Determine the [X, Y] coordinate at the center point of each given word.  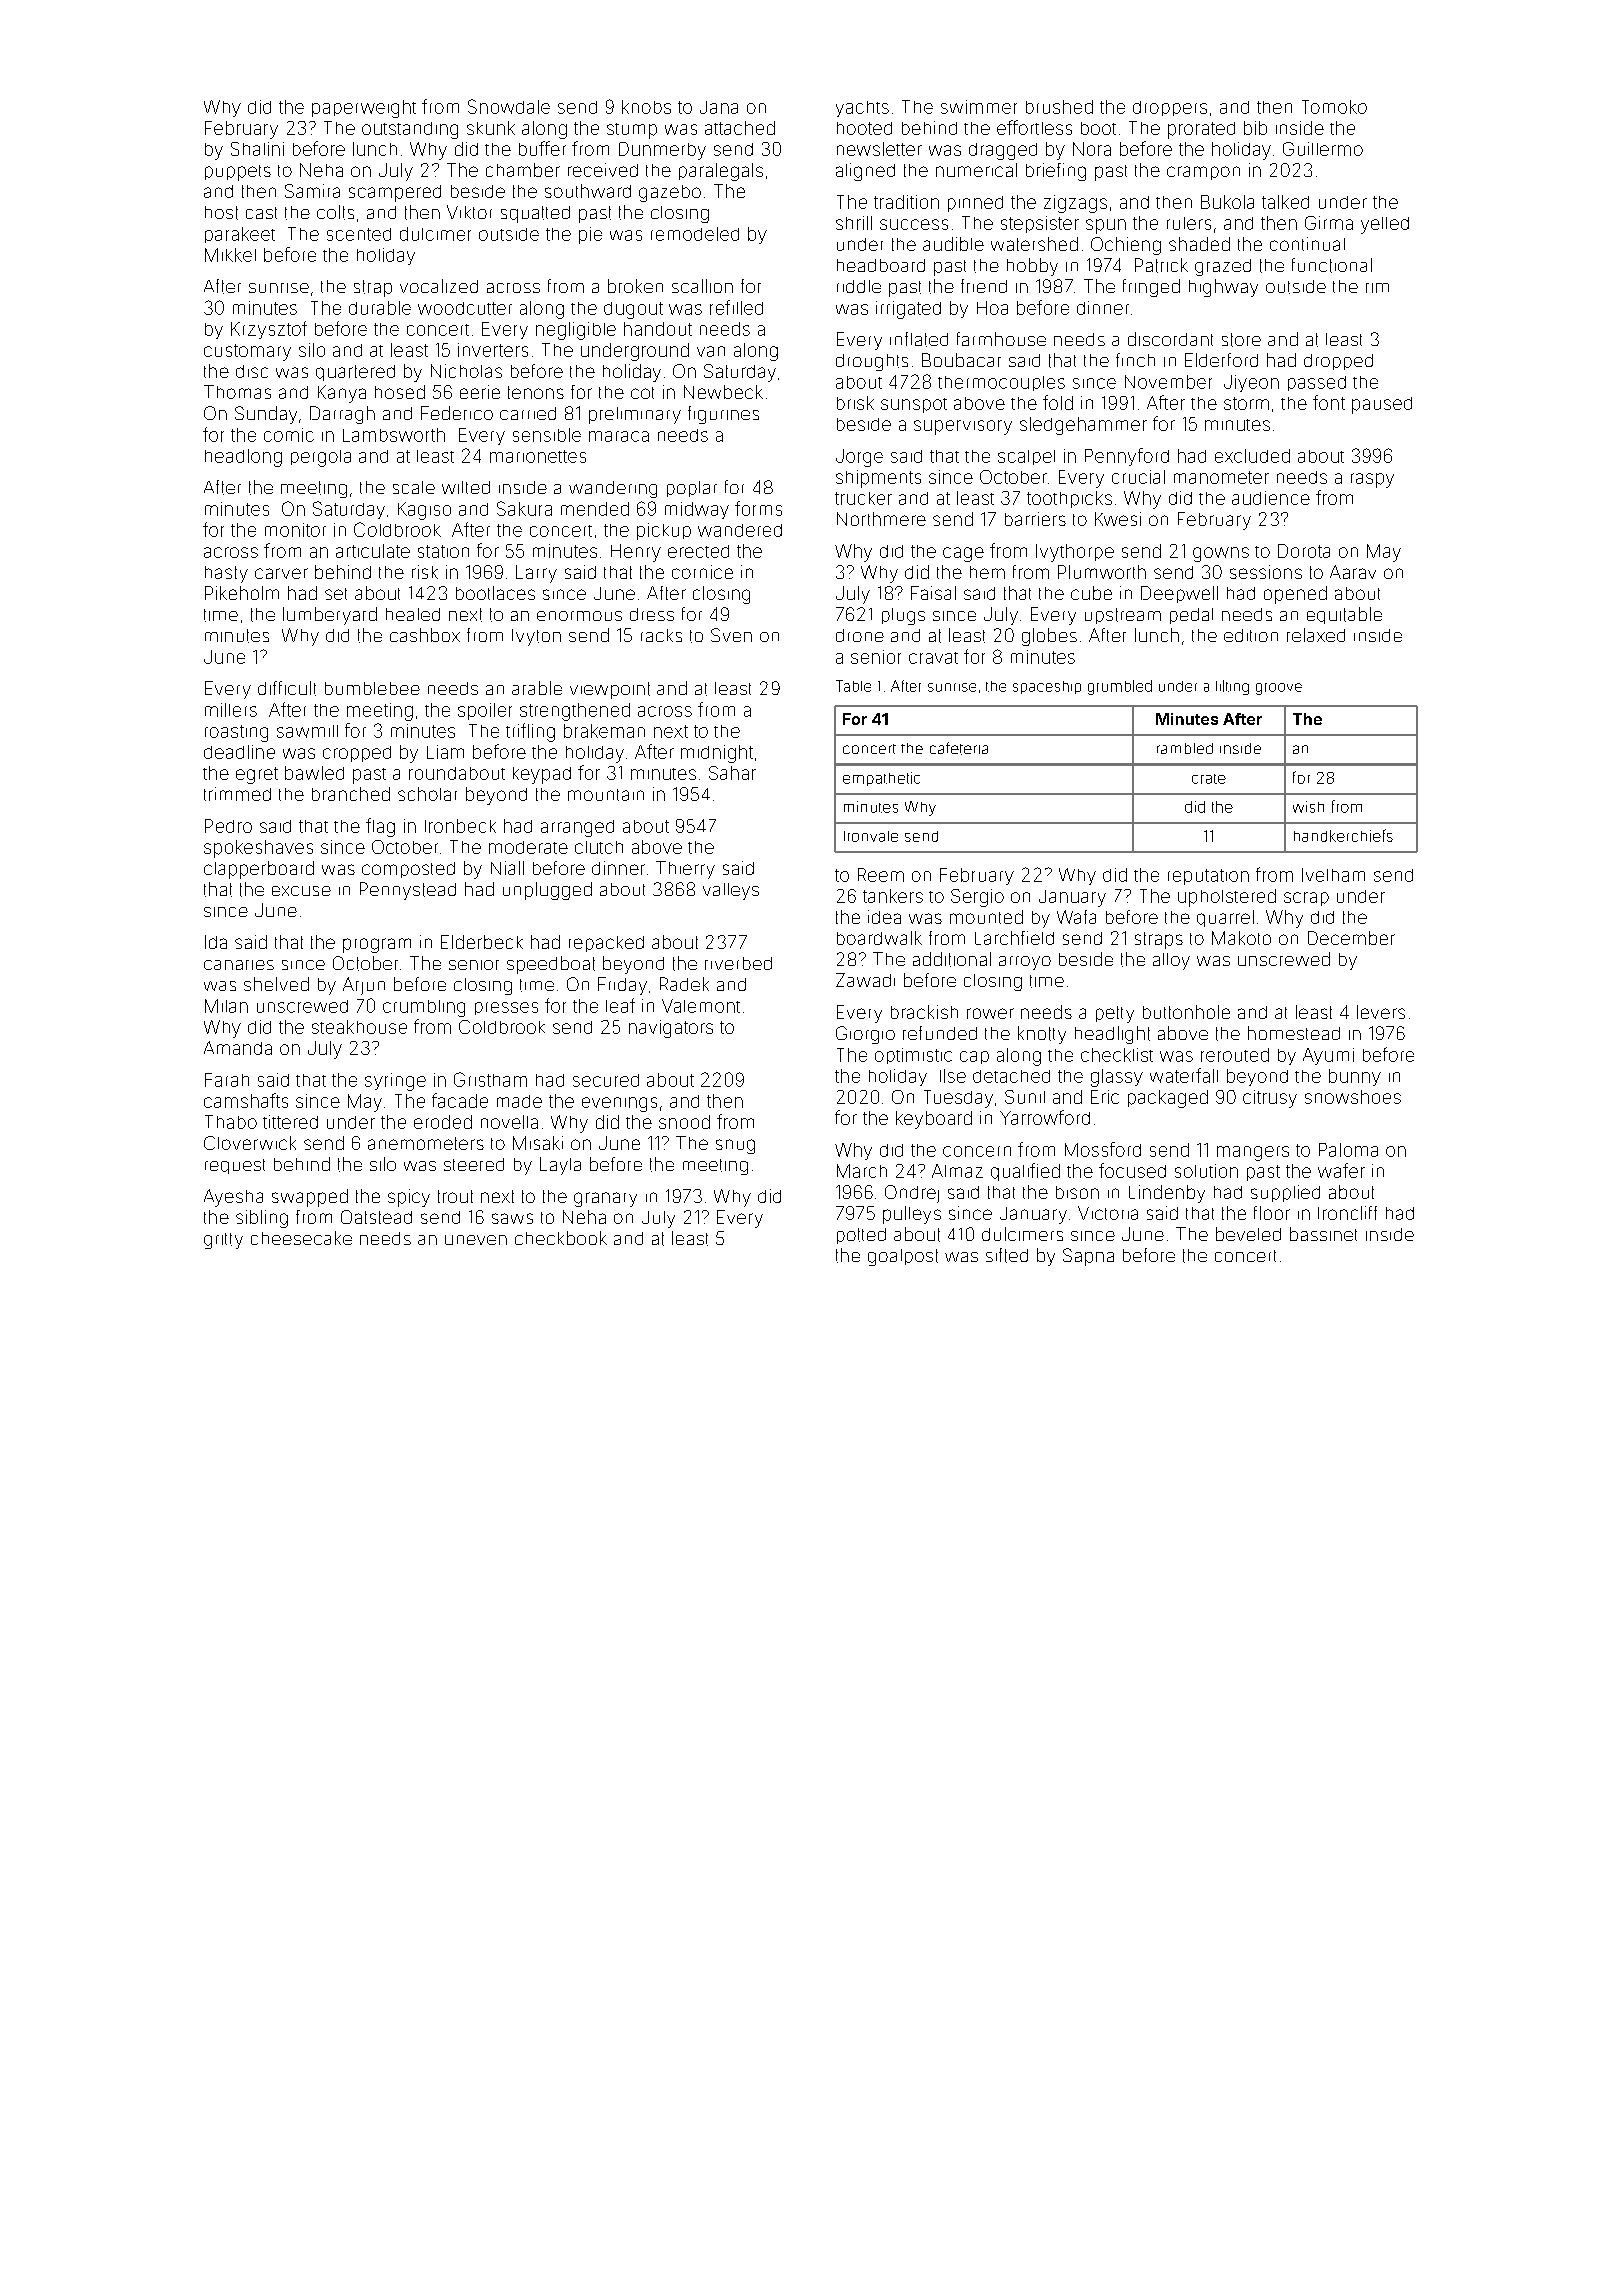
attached [740, 128]
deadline [239, 752]
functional [1332, 265]
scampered [395, 193]
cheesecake [301, 1238]
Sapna [1088, 1257]
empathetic [881, 779]
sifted [1007, 1255]
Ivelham [1333, 875]
